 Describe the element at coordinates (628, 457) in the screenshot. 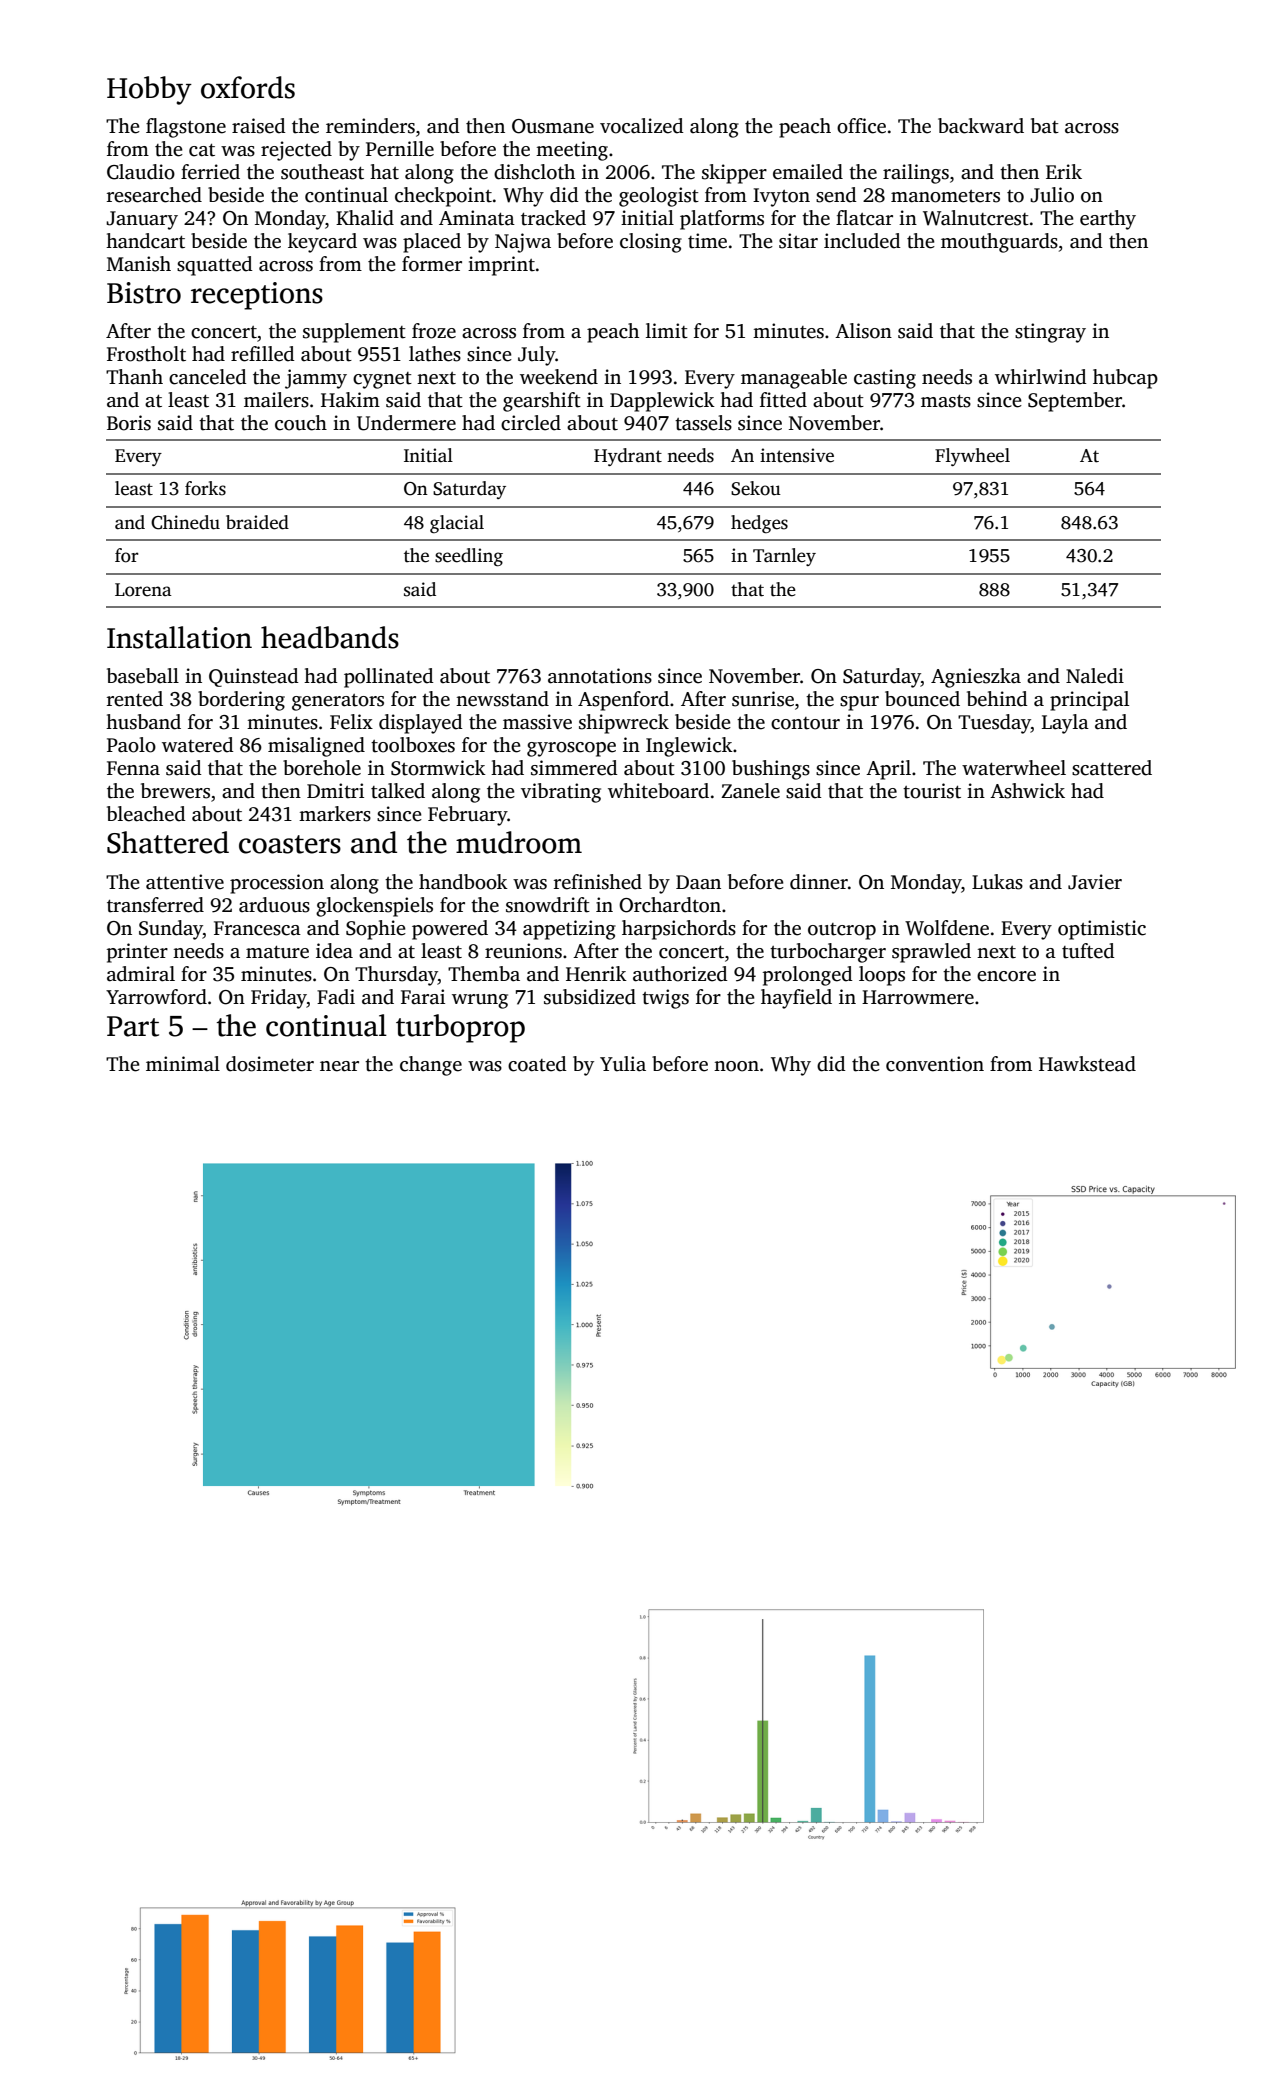

I see `Hydrant` at that location.
